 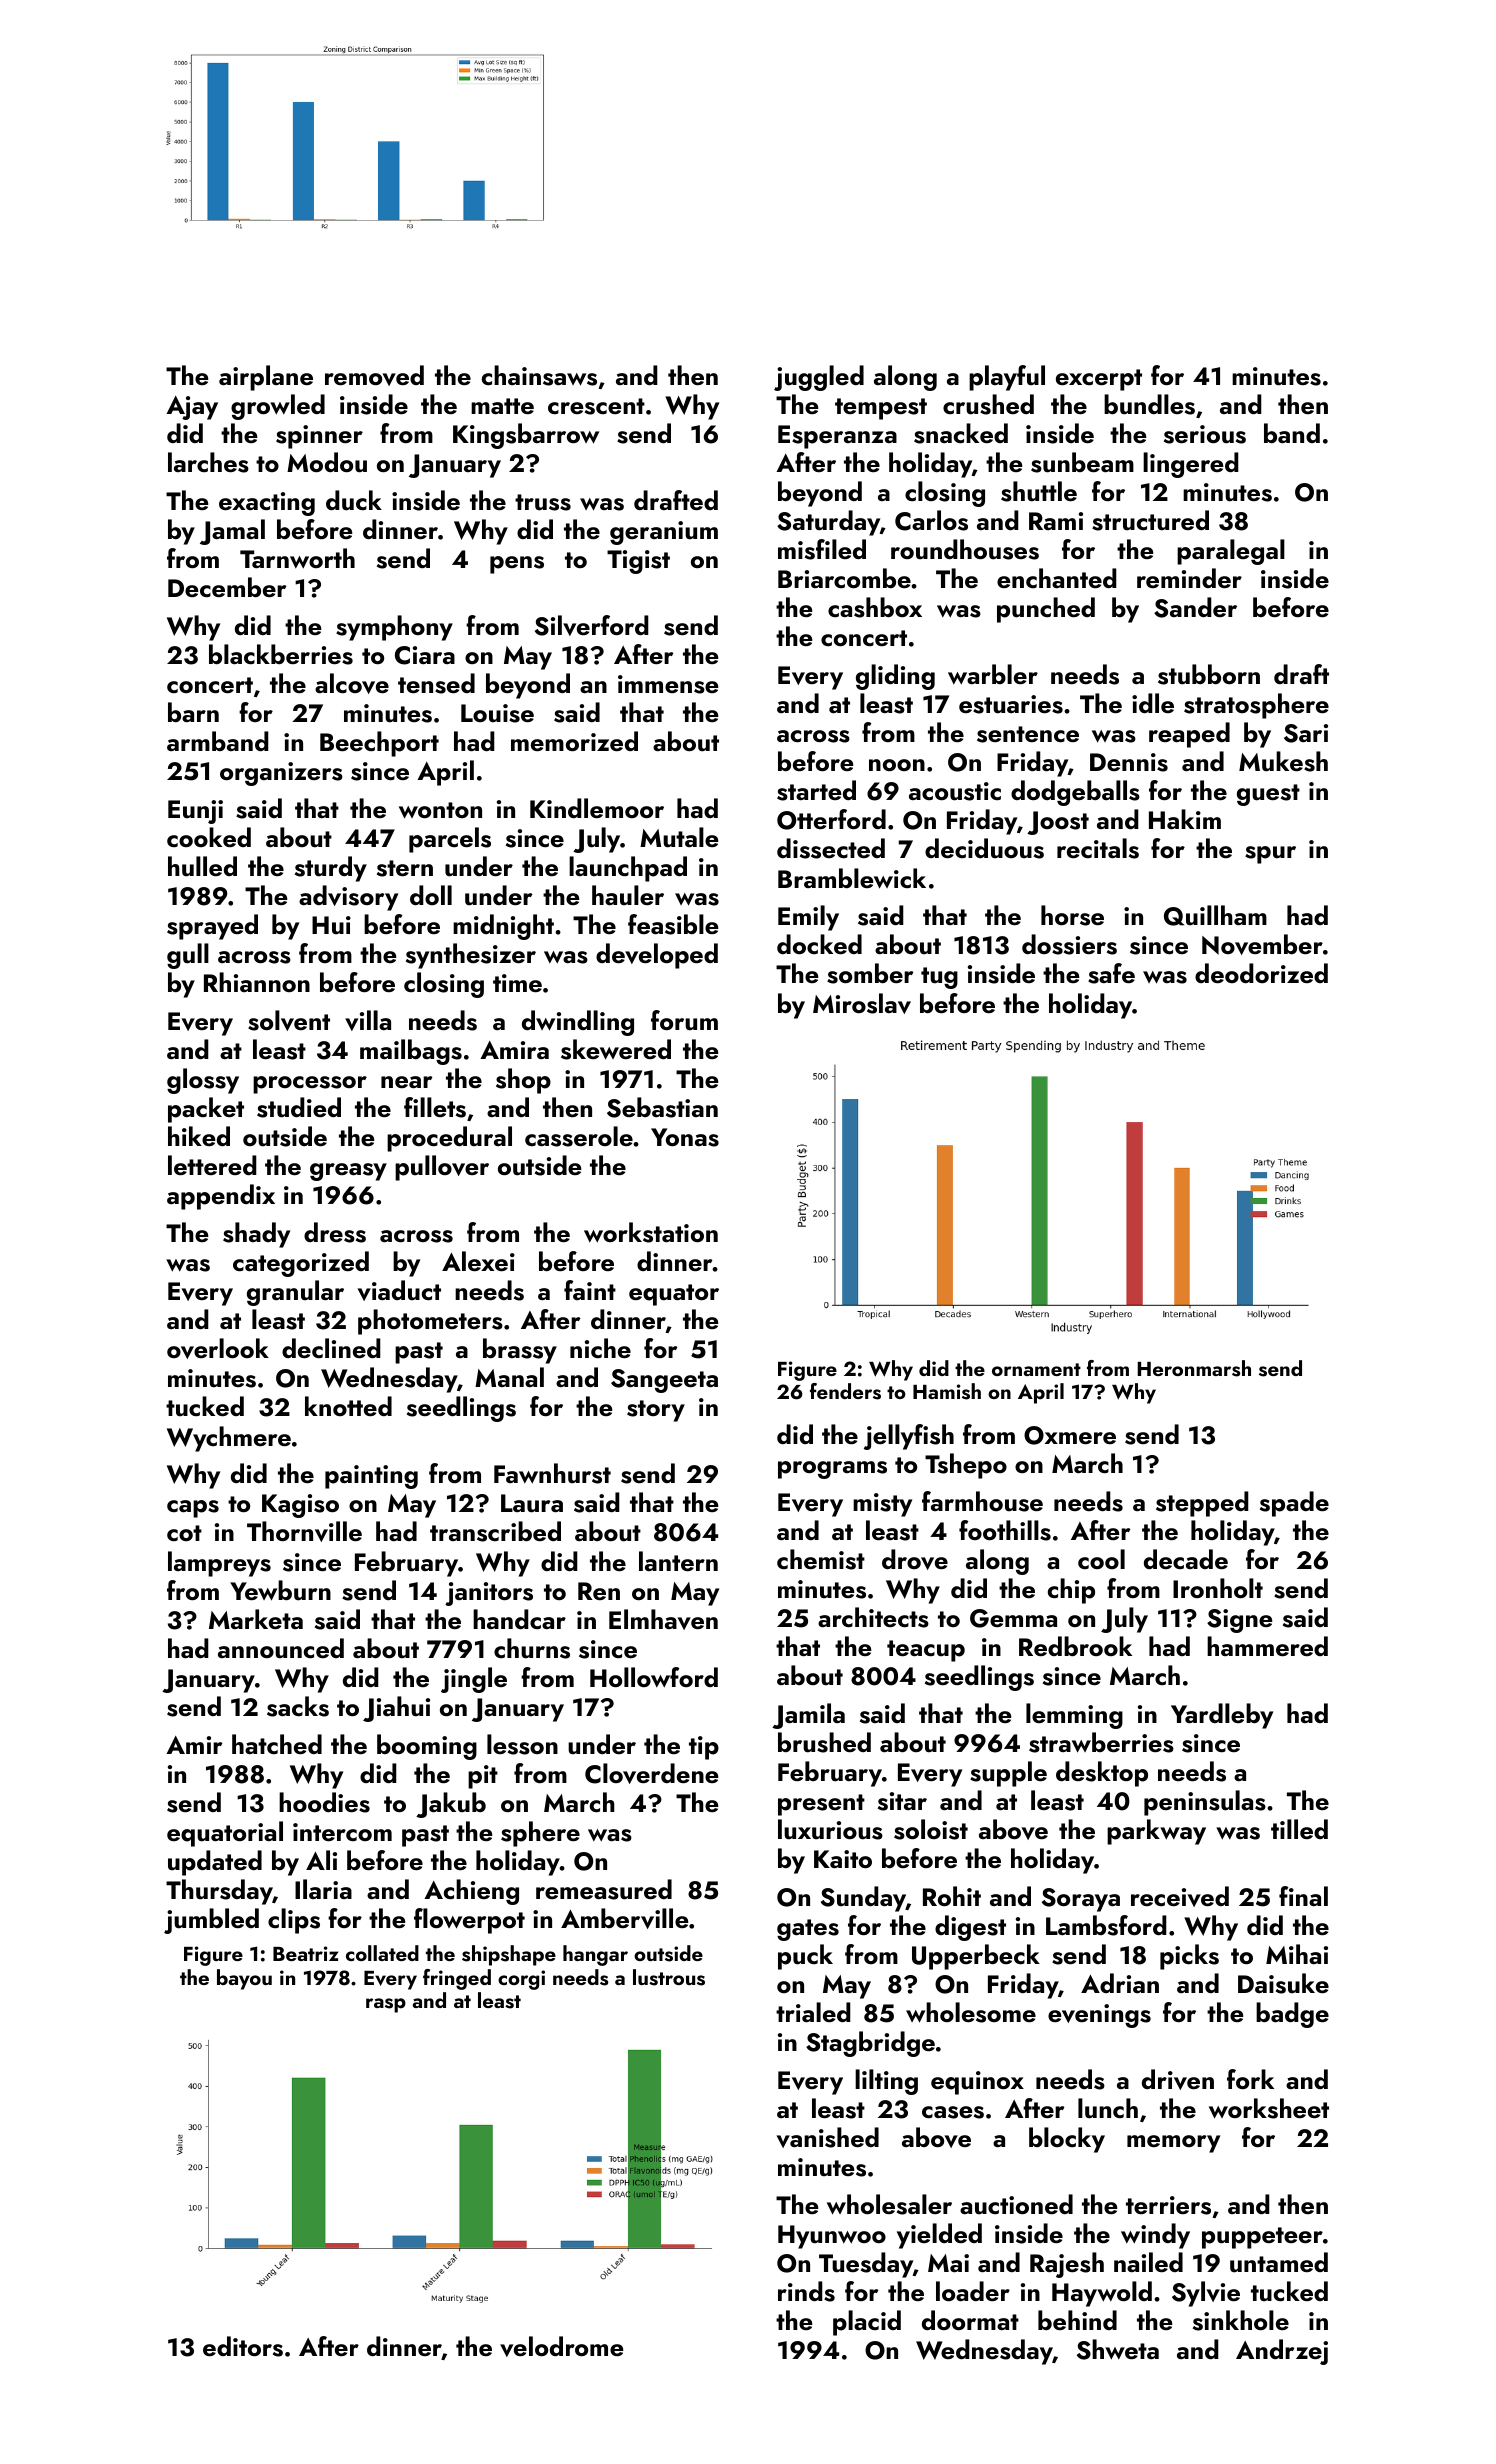 What do you see at coordinates (243, 2346) in the page?
I see `editors` at bounding box center [243, 2346].
